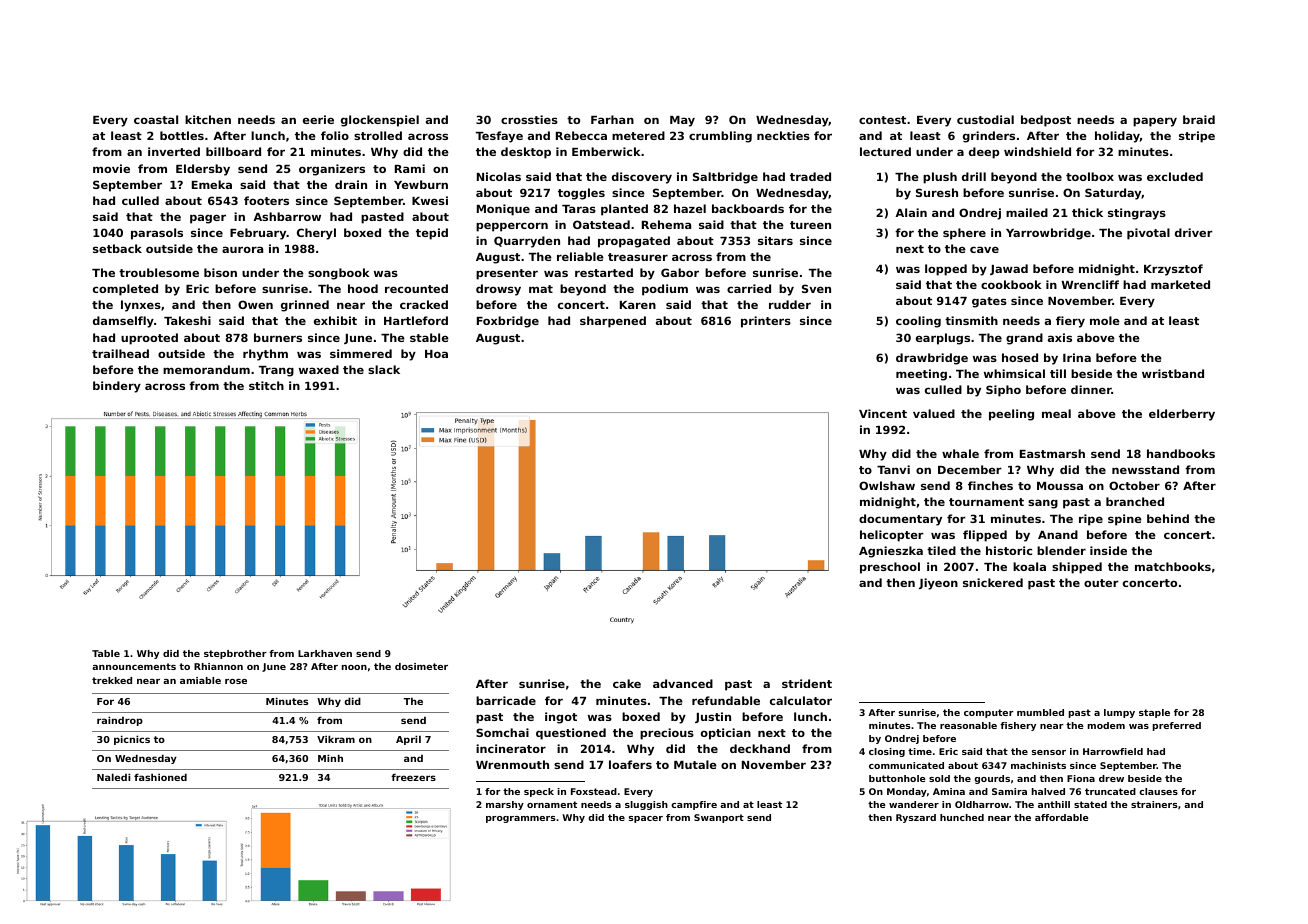 This image has height=924, width=1308. I want to click on Irina, so click(1077, 357).
